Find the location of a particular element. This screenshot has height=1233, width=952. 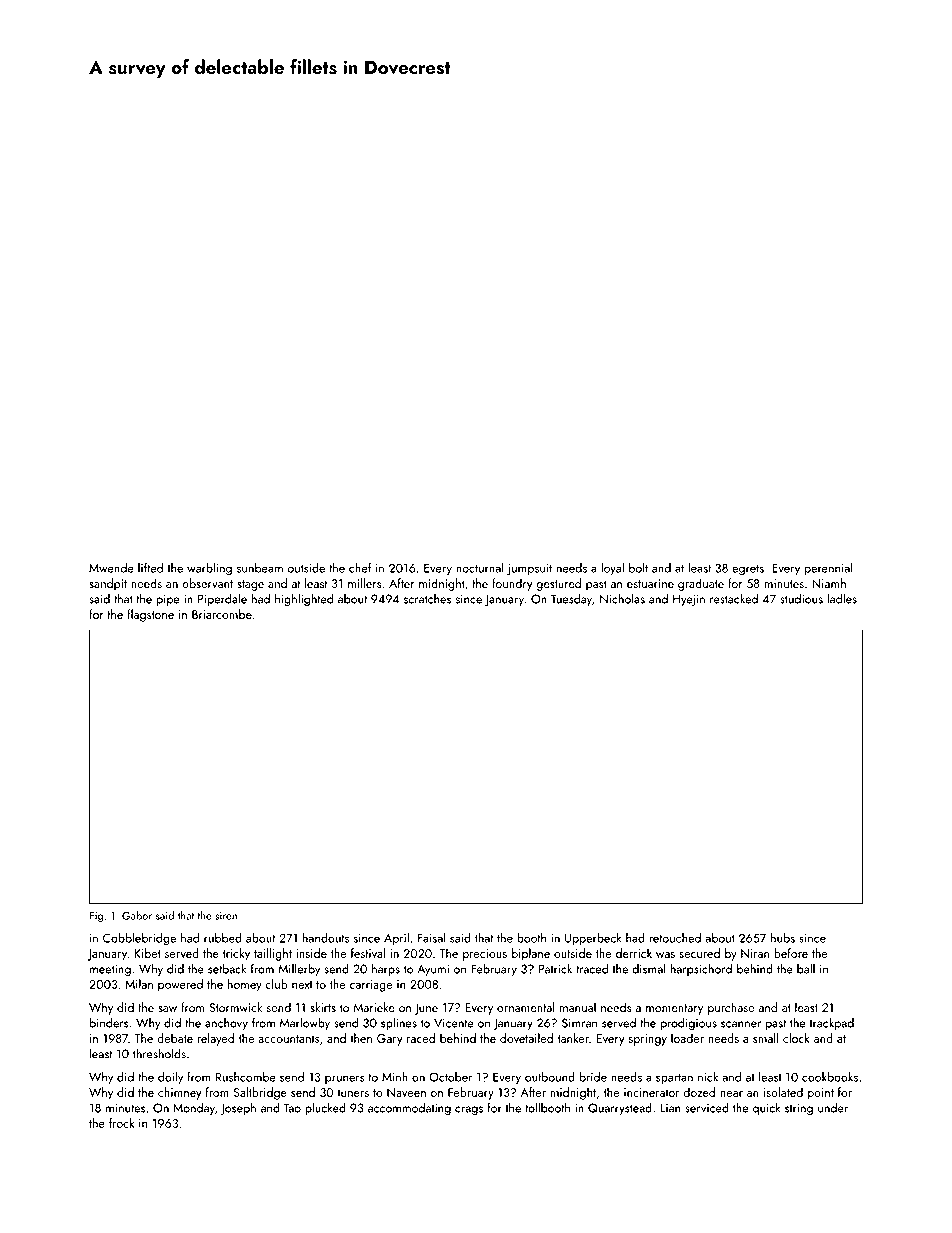

loyal is located at coordinates (612, 569).
